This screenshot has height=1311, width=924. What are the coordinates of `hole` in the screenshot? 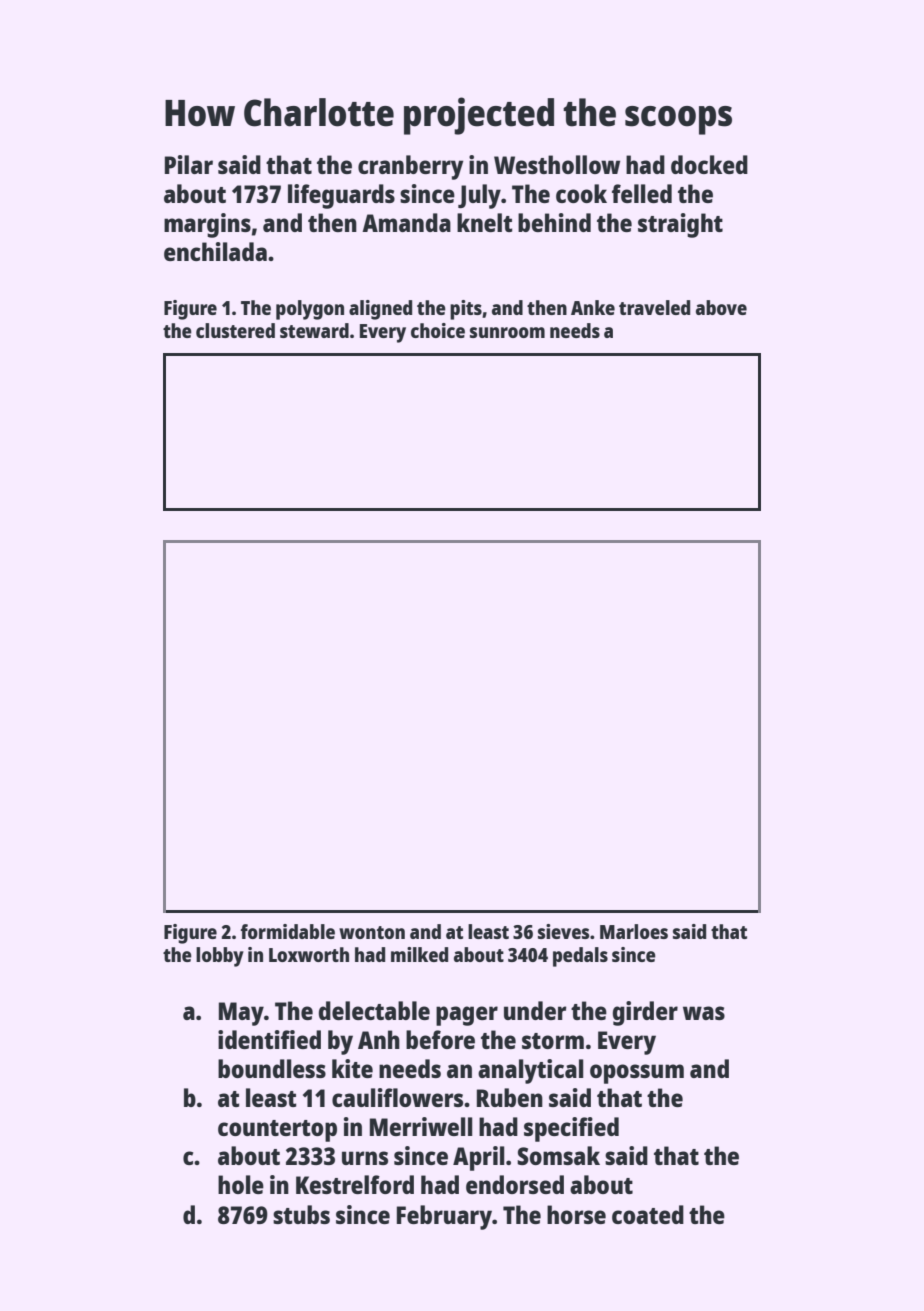 It's located at (241, 1184).
